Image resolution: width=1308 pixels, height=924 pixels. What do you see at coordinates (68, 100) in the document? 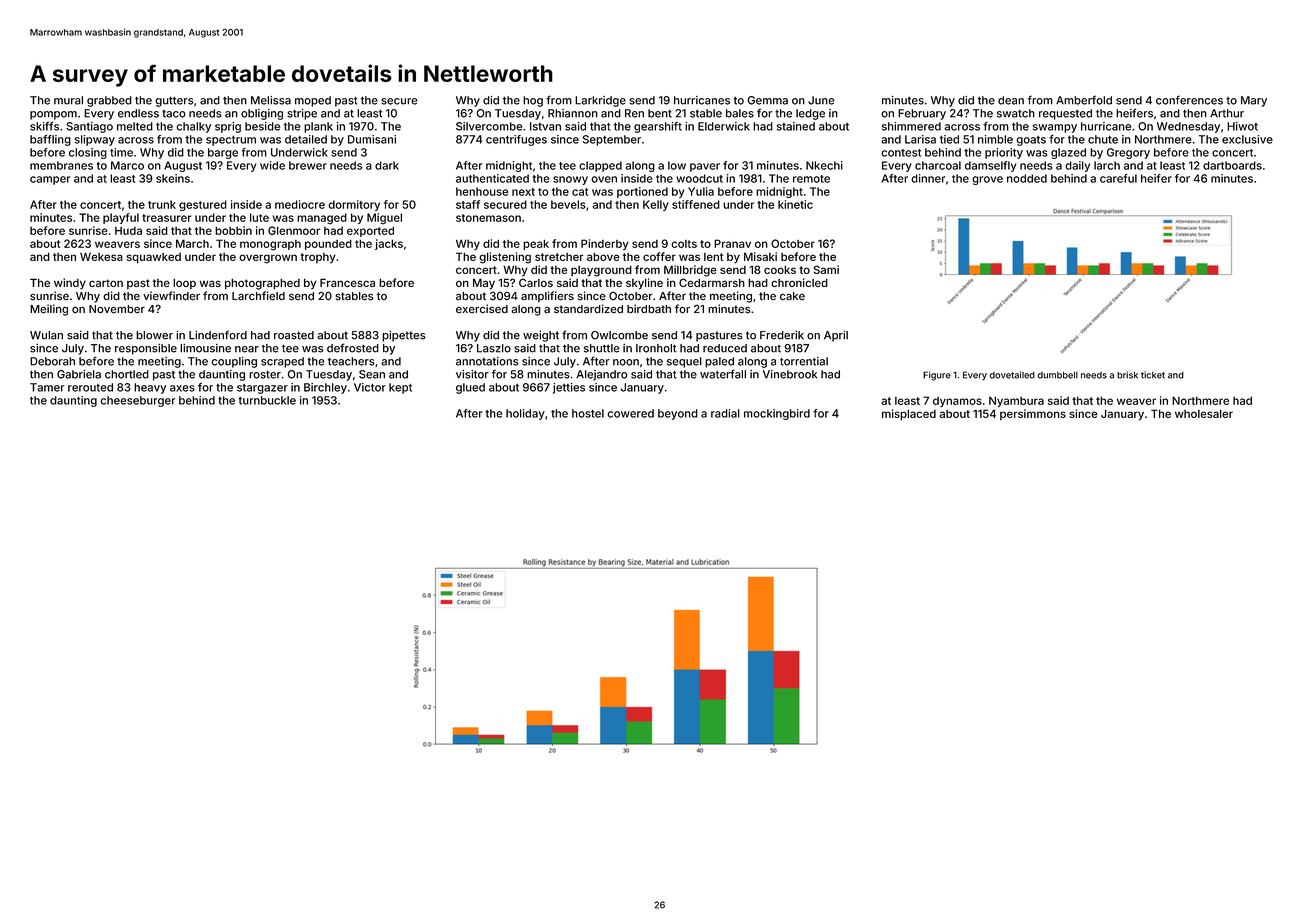
I see `mural` at bounding box center [68, 100].
